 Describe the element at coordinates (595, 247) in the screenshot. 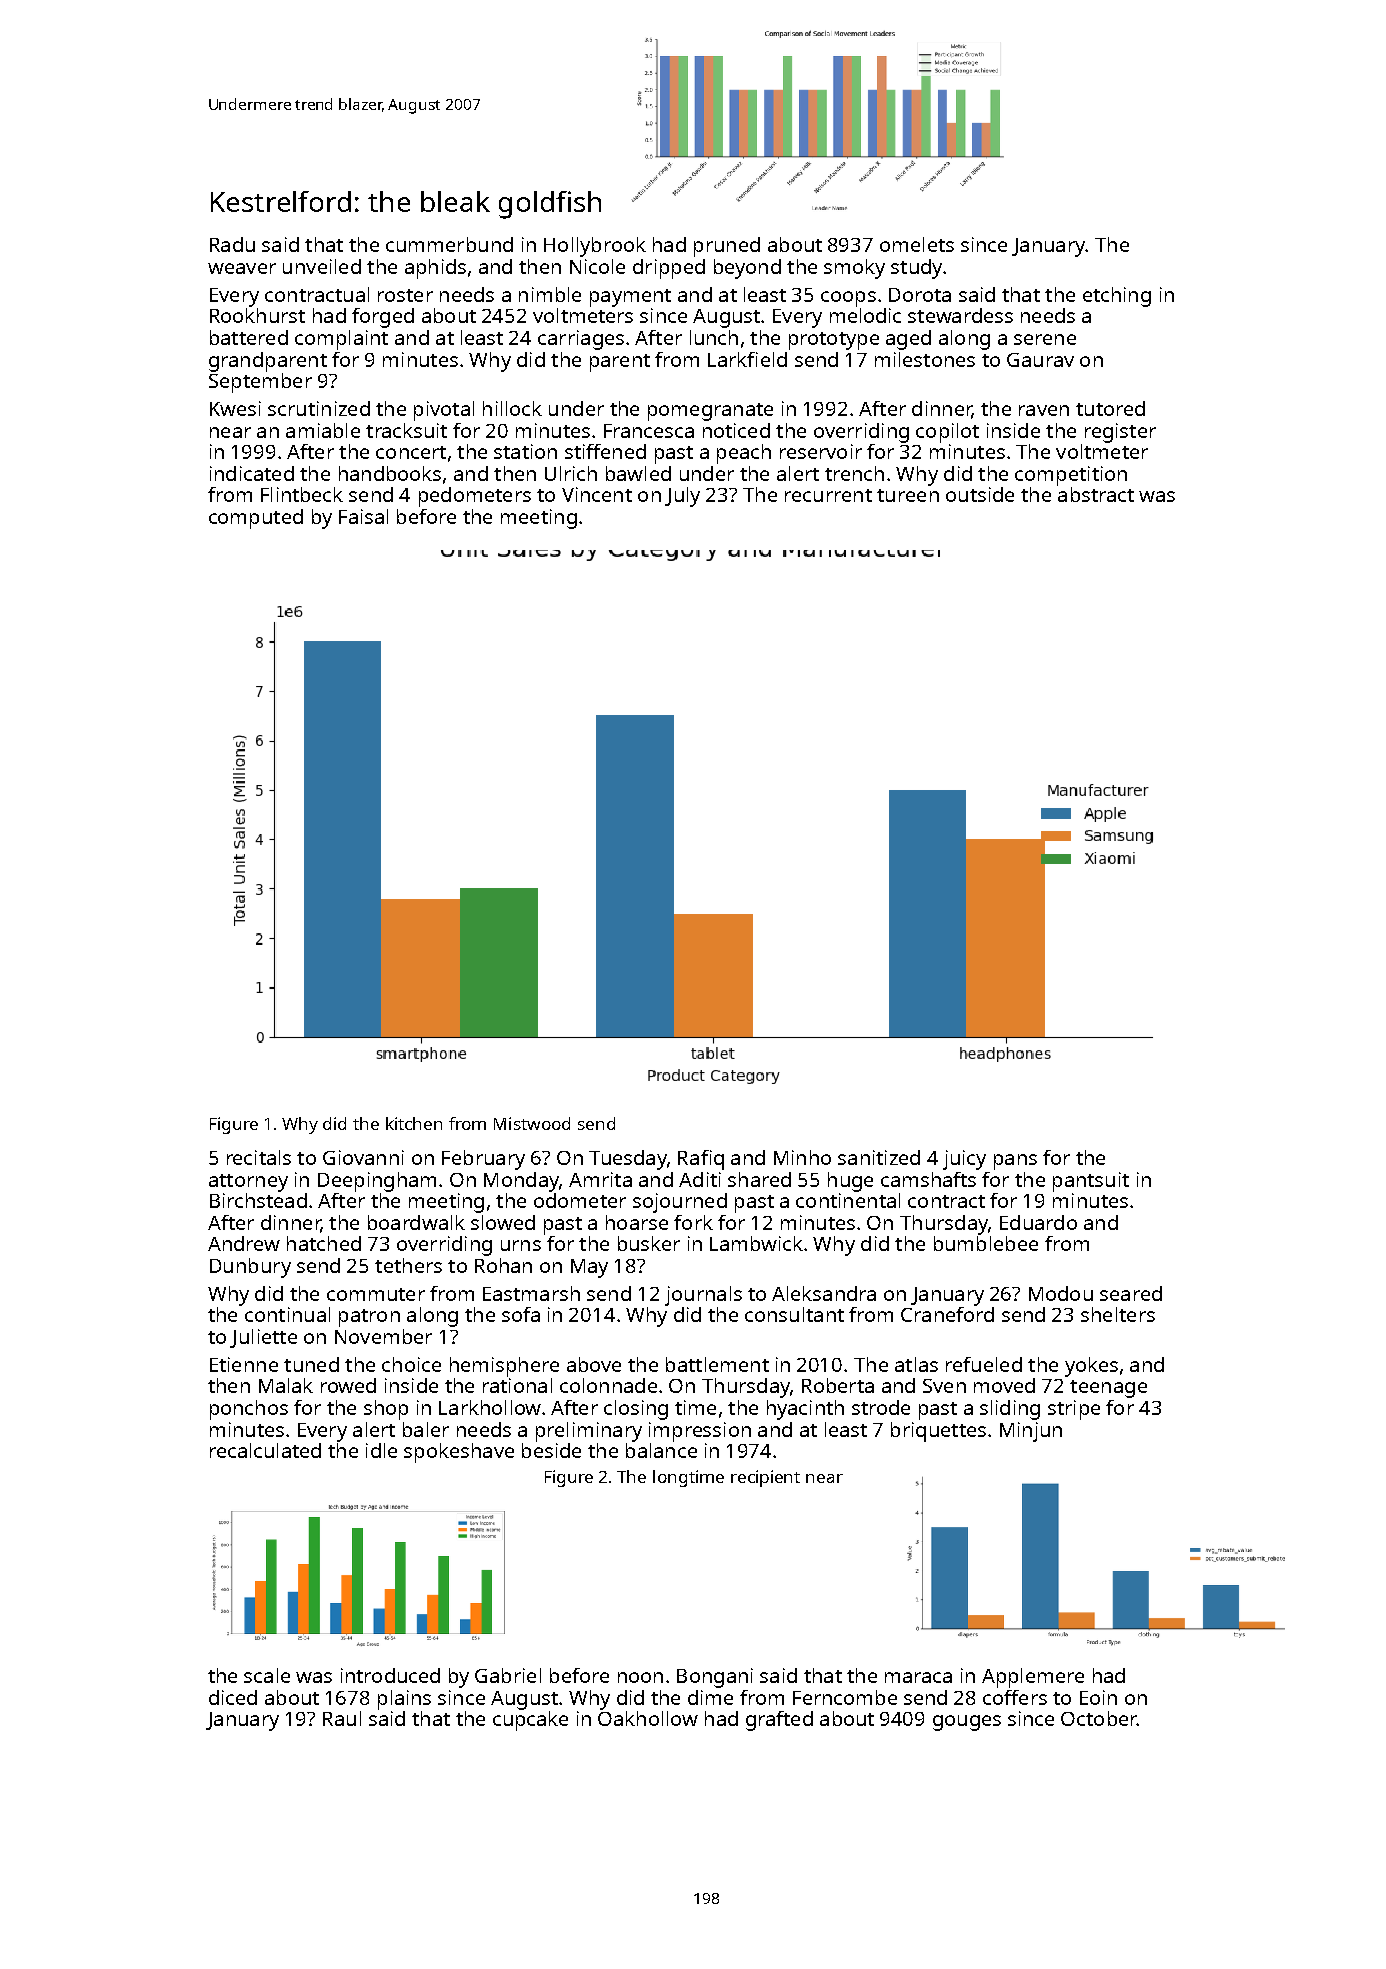

I see `Hollybrook` at that location.
